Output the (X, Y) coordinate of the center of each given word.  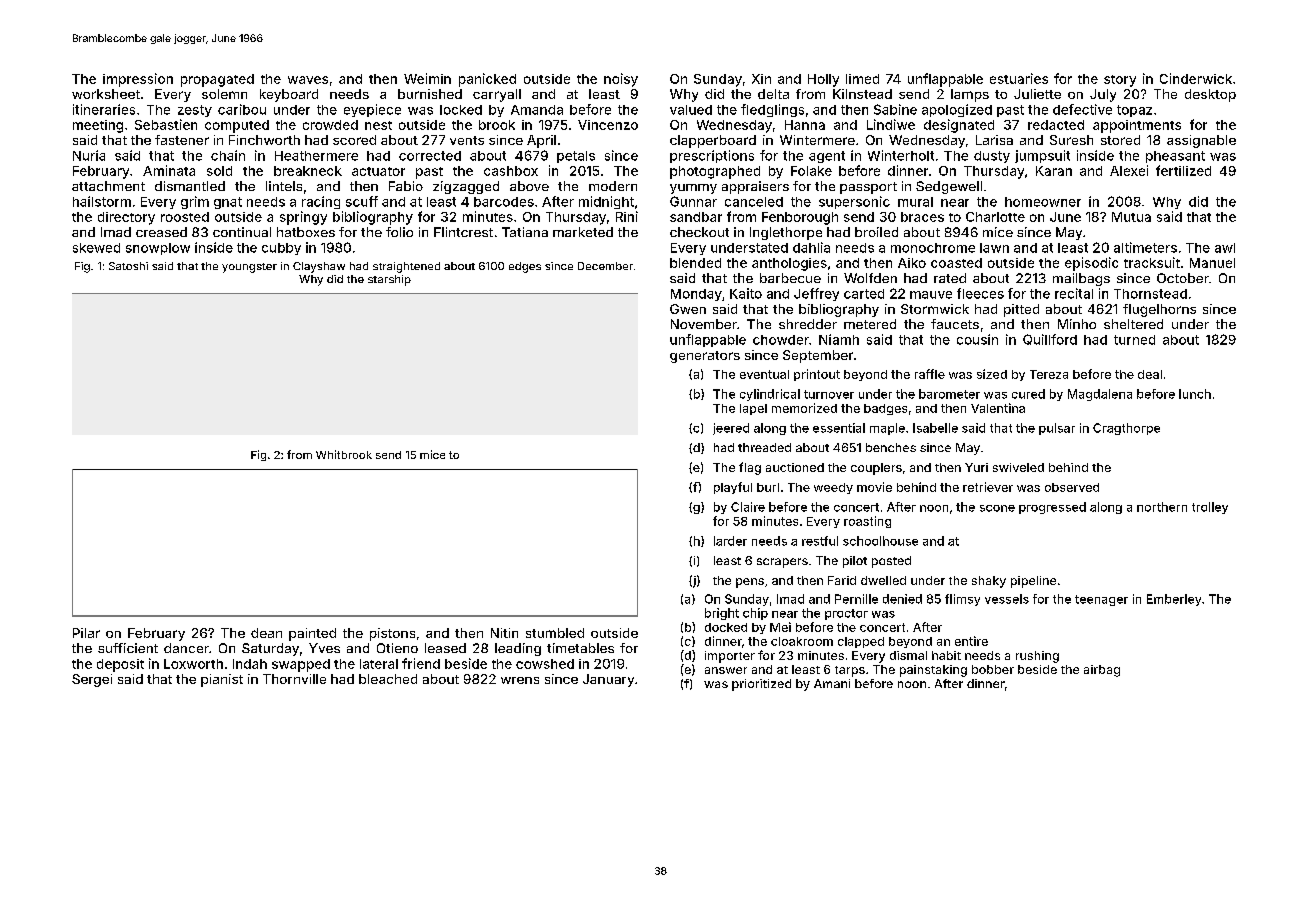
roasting (867, 522)
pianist (222, 680)
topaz (1134, 111)
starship (389, 280)
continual (242, 232)
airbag (1102, 671)
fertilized (1183, 170)
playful (733, 488)
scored (354, 140)
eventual (764, 374)
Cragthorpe (1126, 429)
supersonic (854, 202)
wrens (520, 680)
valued (691, 110)
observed (1072, 487)
